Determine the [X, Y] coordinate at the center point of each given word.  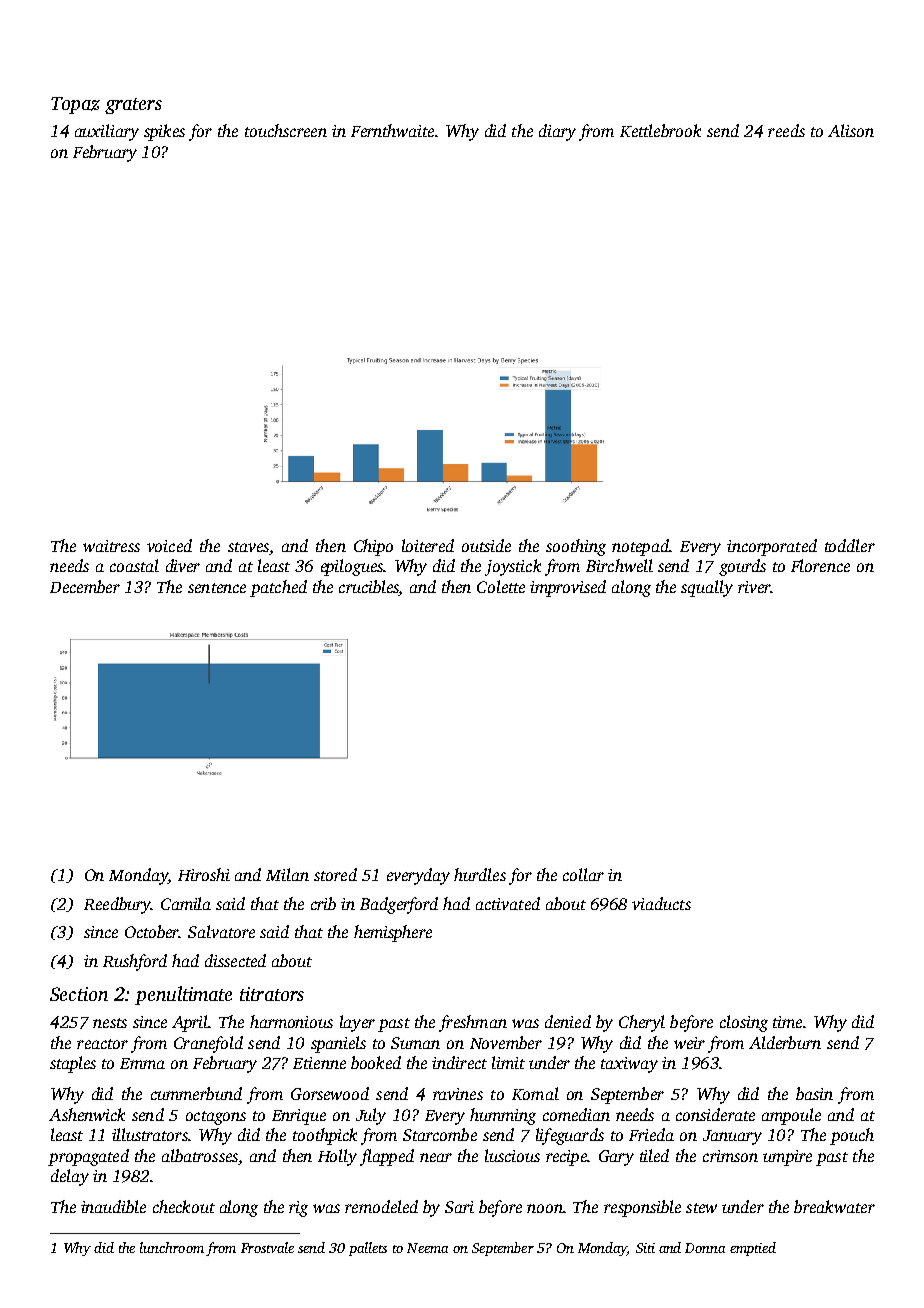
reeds [786, 130]
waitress [111, 546]
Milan [287, 874]
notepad [640, 547]
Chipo [373, 547]
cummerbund [196, 1093]
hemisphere [393, 933]
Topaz [75, 105]
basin [814, 1093]
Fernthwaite [392, 130]
